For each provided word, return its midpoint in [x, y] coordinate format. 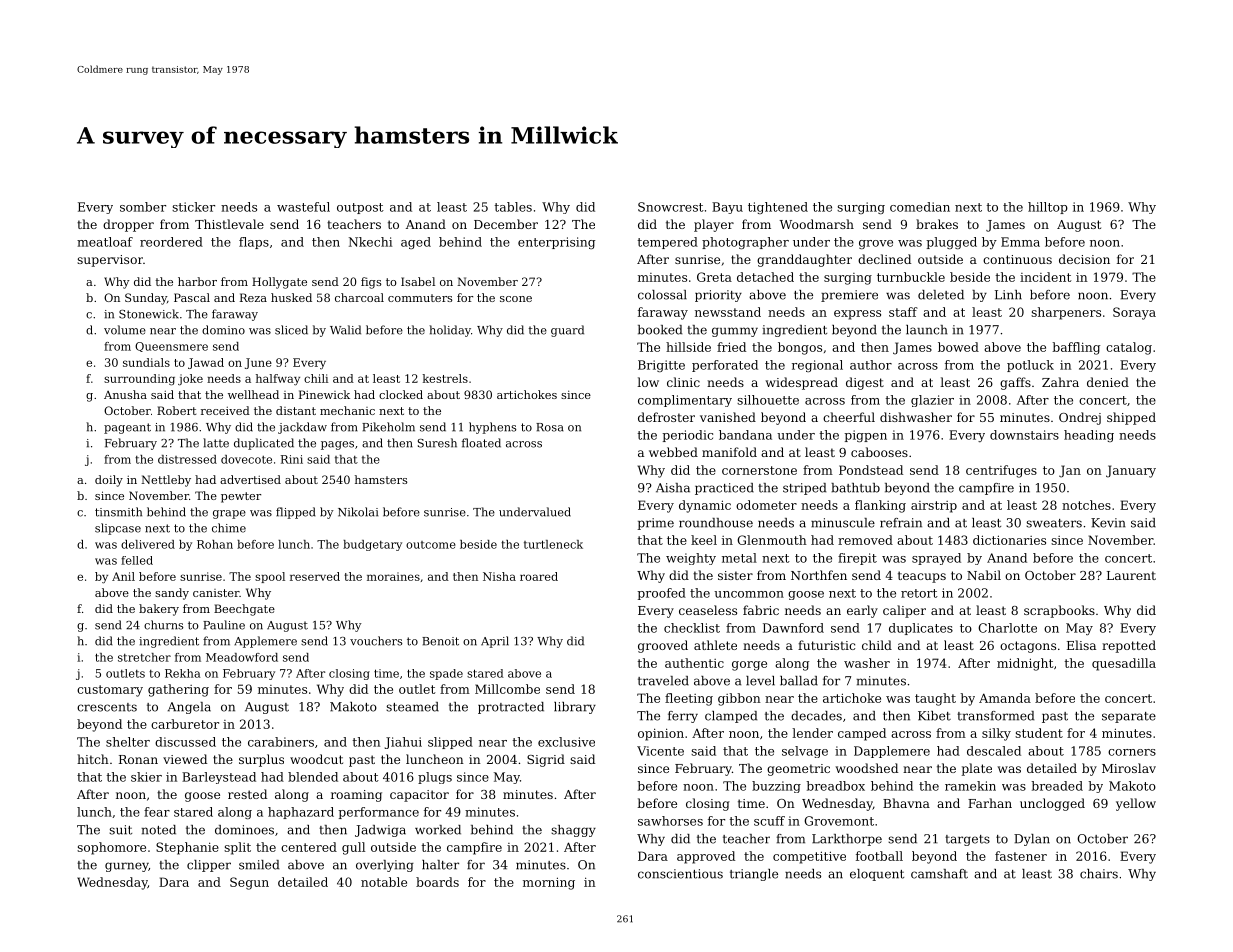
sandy [172, 594]
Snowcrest [671, 207]
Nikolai [358, 512]
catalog [1129, 348]
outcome [431, 545]
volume [125, 330]
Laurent [1131, 575]
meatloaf [105, 242]
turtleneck [553, 544]
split [237, 848]
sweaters [1054, 523]
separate [1129, 717]
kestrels [445, 378]
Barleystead [219, 778]
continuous [1017, 259]
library [575, 708]
